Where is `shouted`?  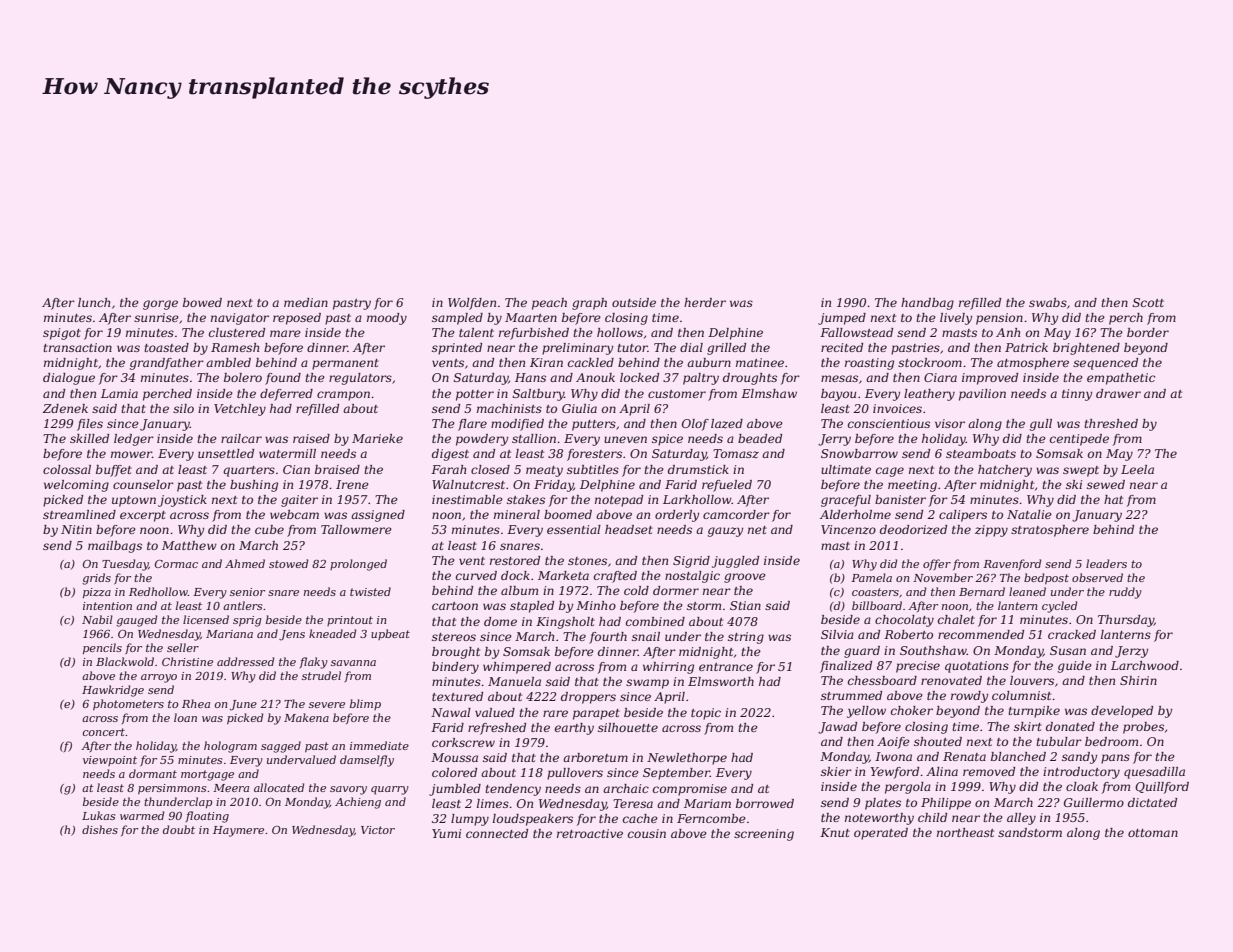 shouted is located at coordinates (938, 741).
